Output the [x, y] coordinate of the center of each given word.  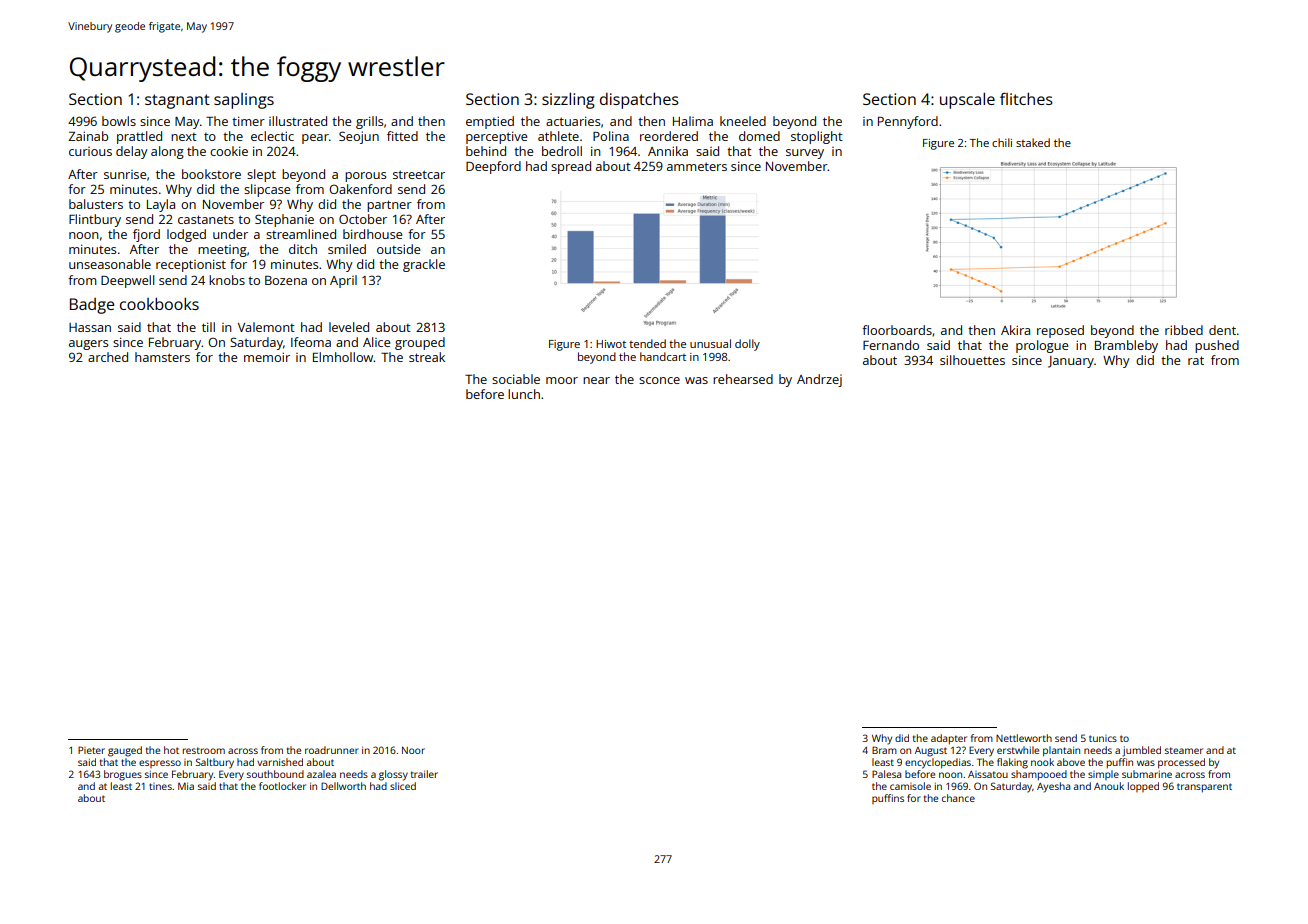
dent [1222, 330]
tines [160, 786]
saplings [244, 101]
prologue [1042, 346]
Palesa [886, 774]
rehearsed [743, 379]
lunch [524, 394]
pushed [1217, 346]
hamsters [162, 357]
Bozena [286, 280]
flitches [1026, 99]
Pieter [91, 750]
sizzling [568, 101]
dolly [747, 345]
